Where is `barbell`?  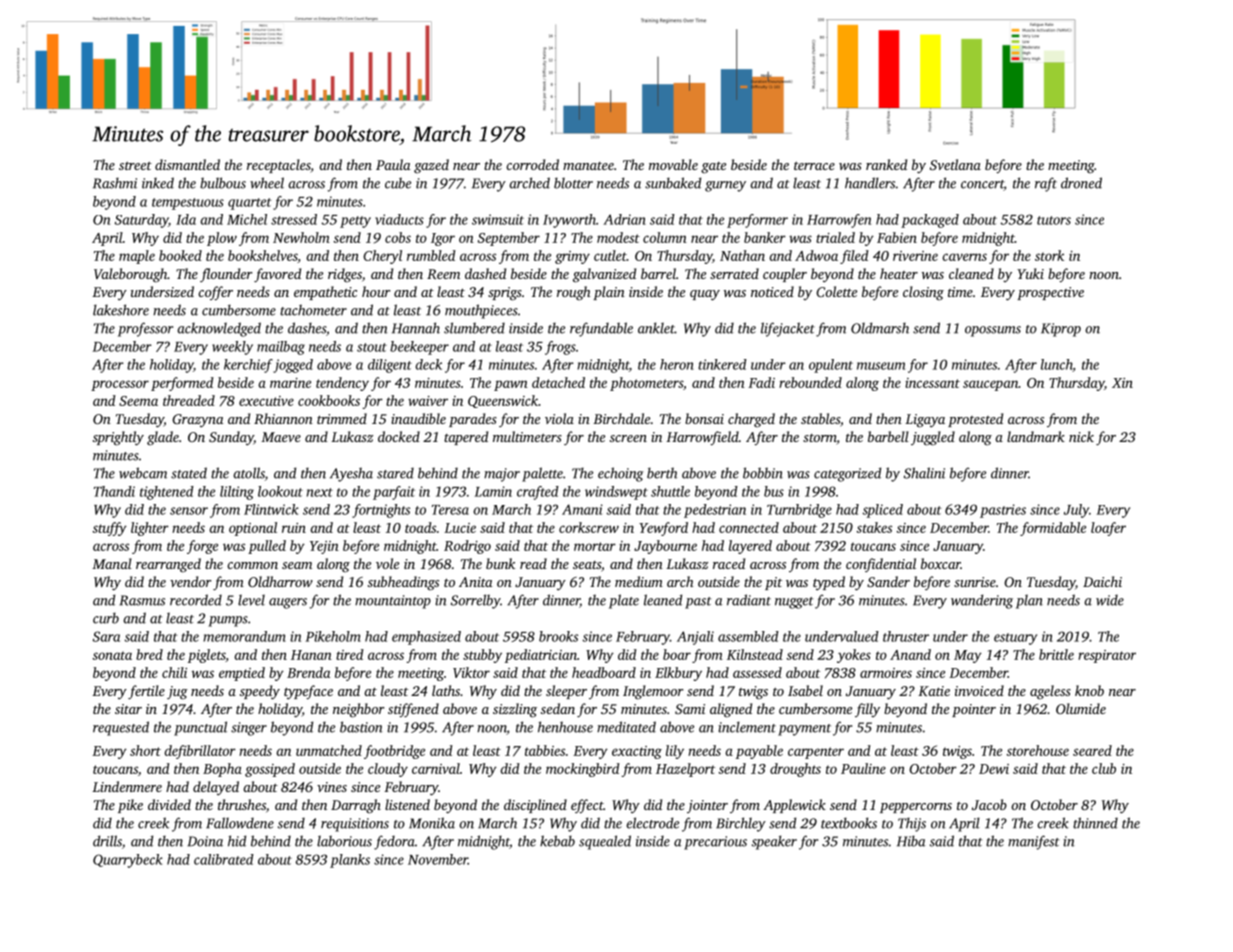
barbell is located at coordinates (888, 436).
